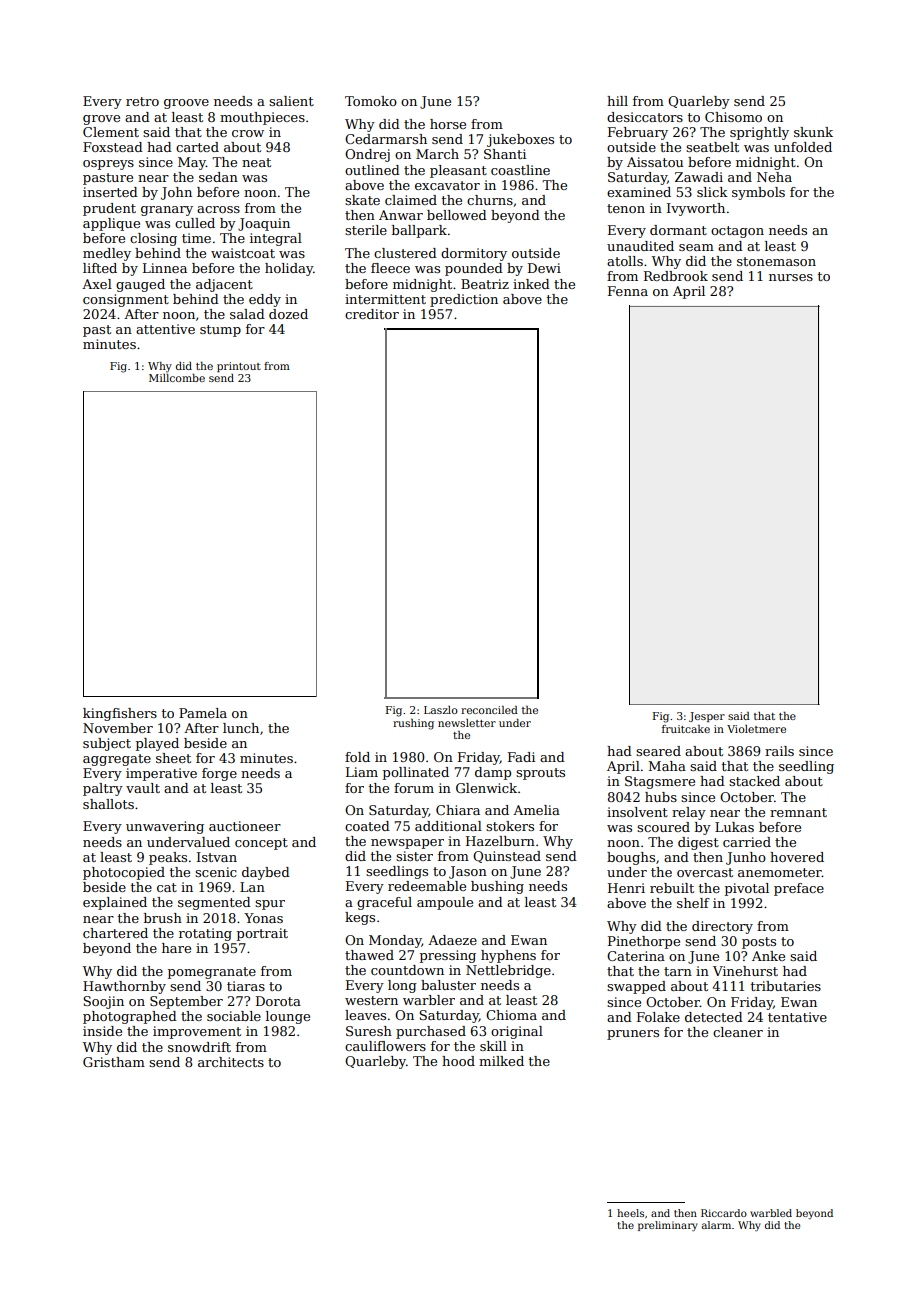 This screenshot has height=1308, width=924. Describe the element at coordinates (791, 277) in the screenshot. I see `nurses` at that location.
